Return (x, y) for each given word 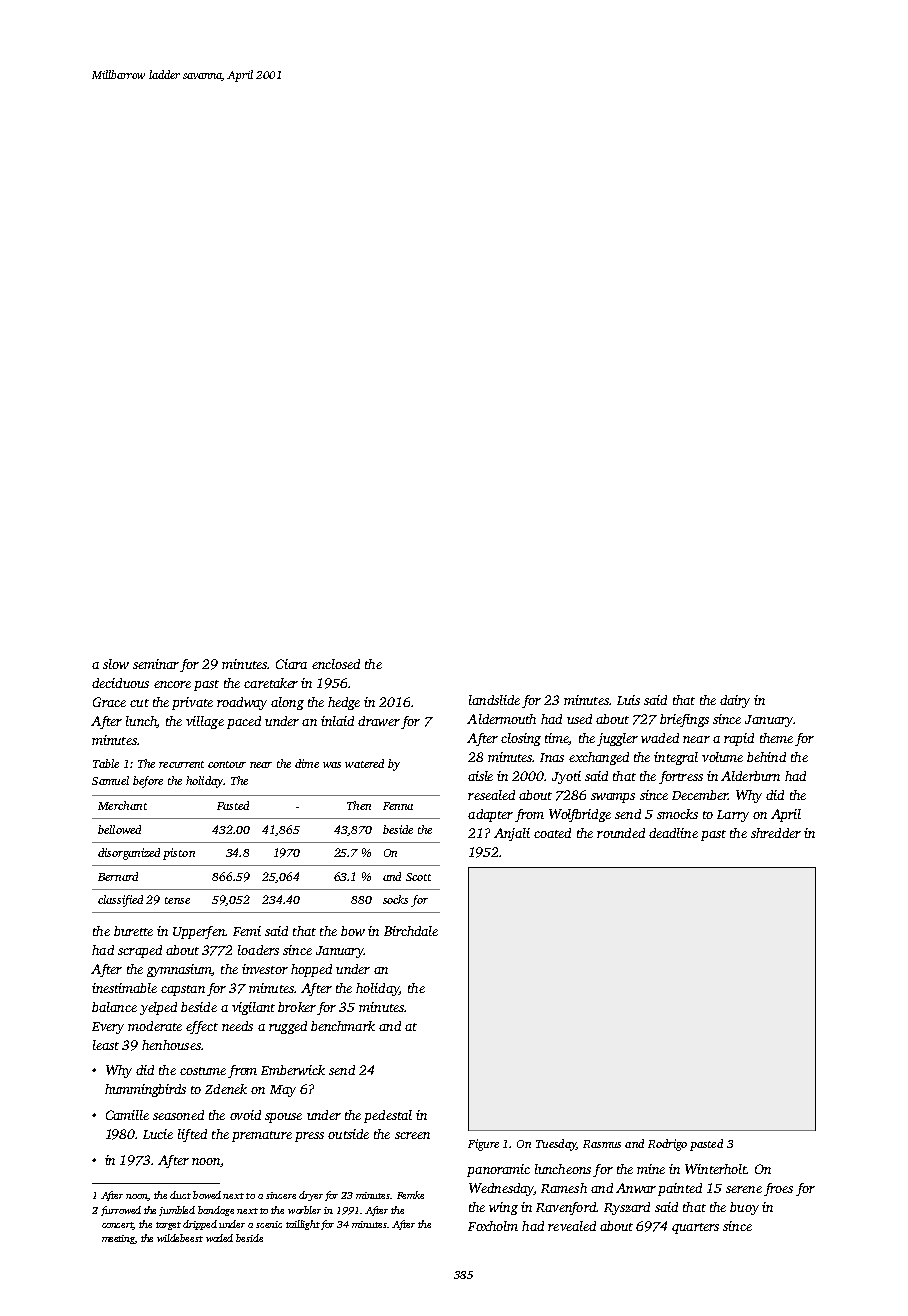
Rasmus (602, 1144)
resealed (491, 795)
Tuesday (556, 1145)
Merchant (122, 805)
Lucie (158, 1134)
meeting (118, 1239)
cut (139, 703)
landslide (494, 700)
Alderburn (750, 776)
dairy (735, 701)
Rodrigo (667, 1145)
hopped (311, 970)
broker (297, 1007)
